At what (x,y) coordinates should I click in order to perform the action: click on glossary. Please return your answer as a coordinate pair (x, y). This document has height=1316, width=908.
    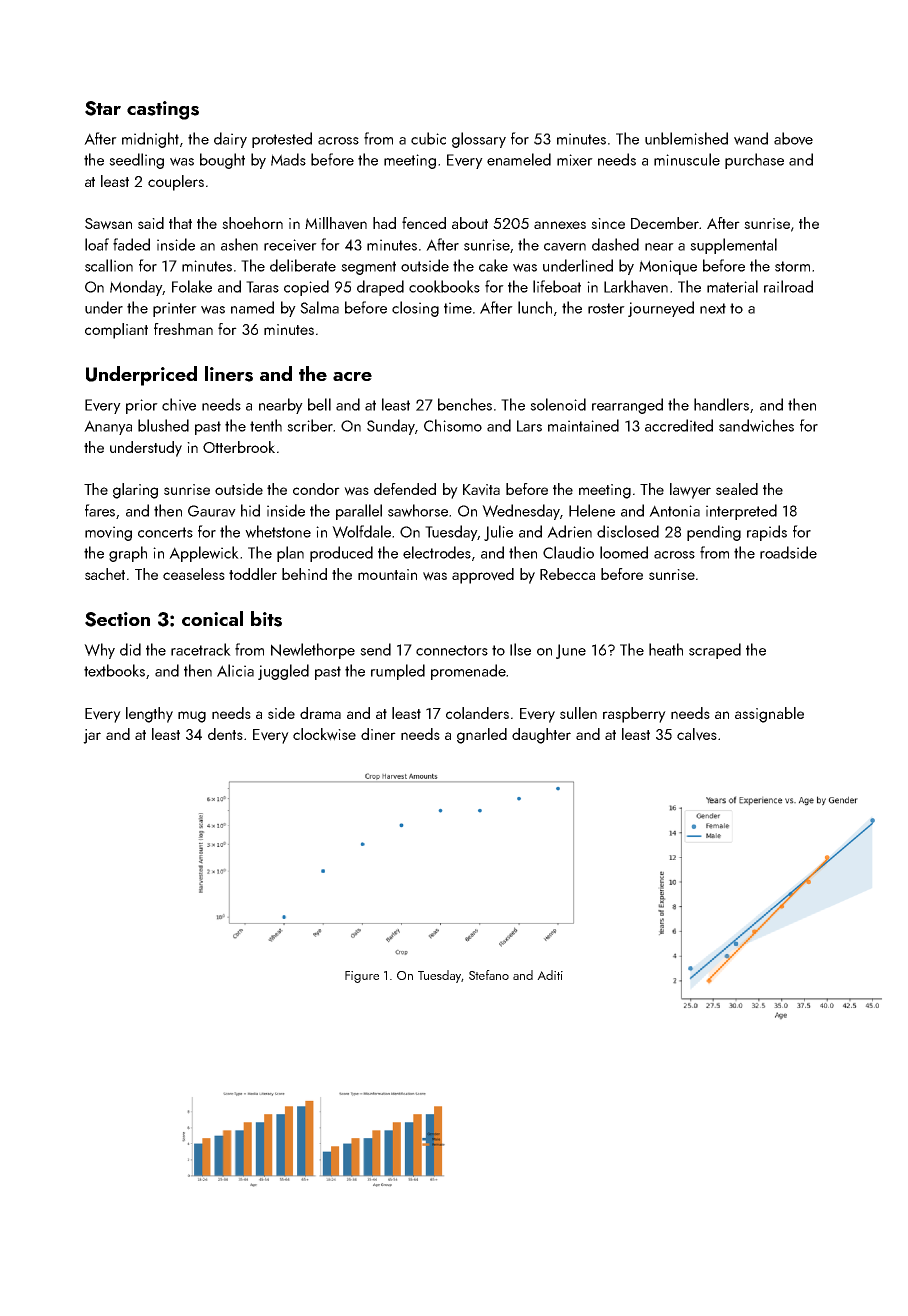
    Looking at the image, I should click on (479, 140).
